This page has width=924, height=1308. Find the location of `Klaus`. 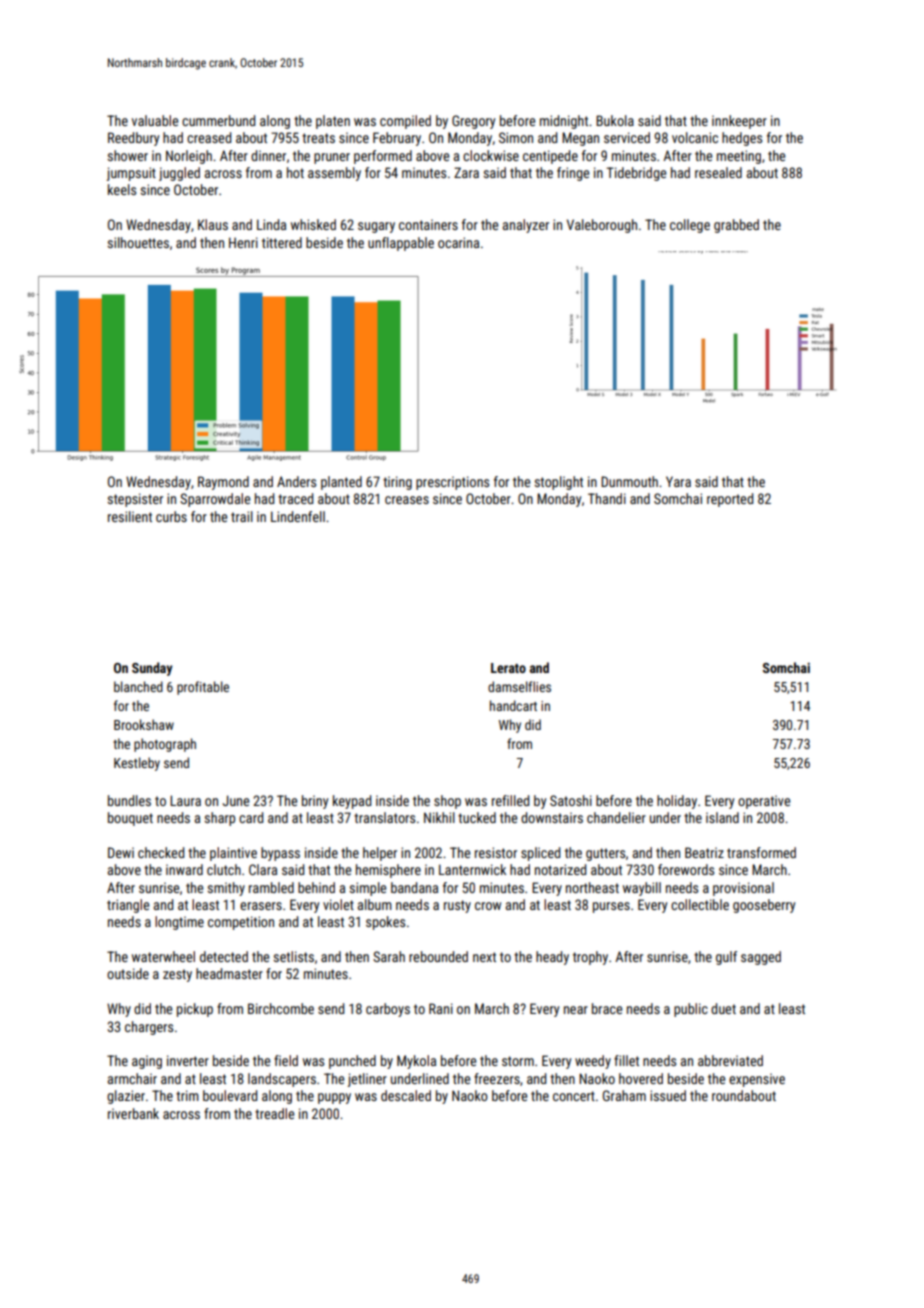

Klaus is located at coordinates (213, 224).
